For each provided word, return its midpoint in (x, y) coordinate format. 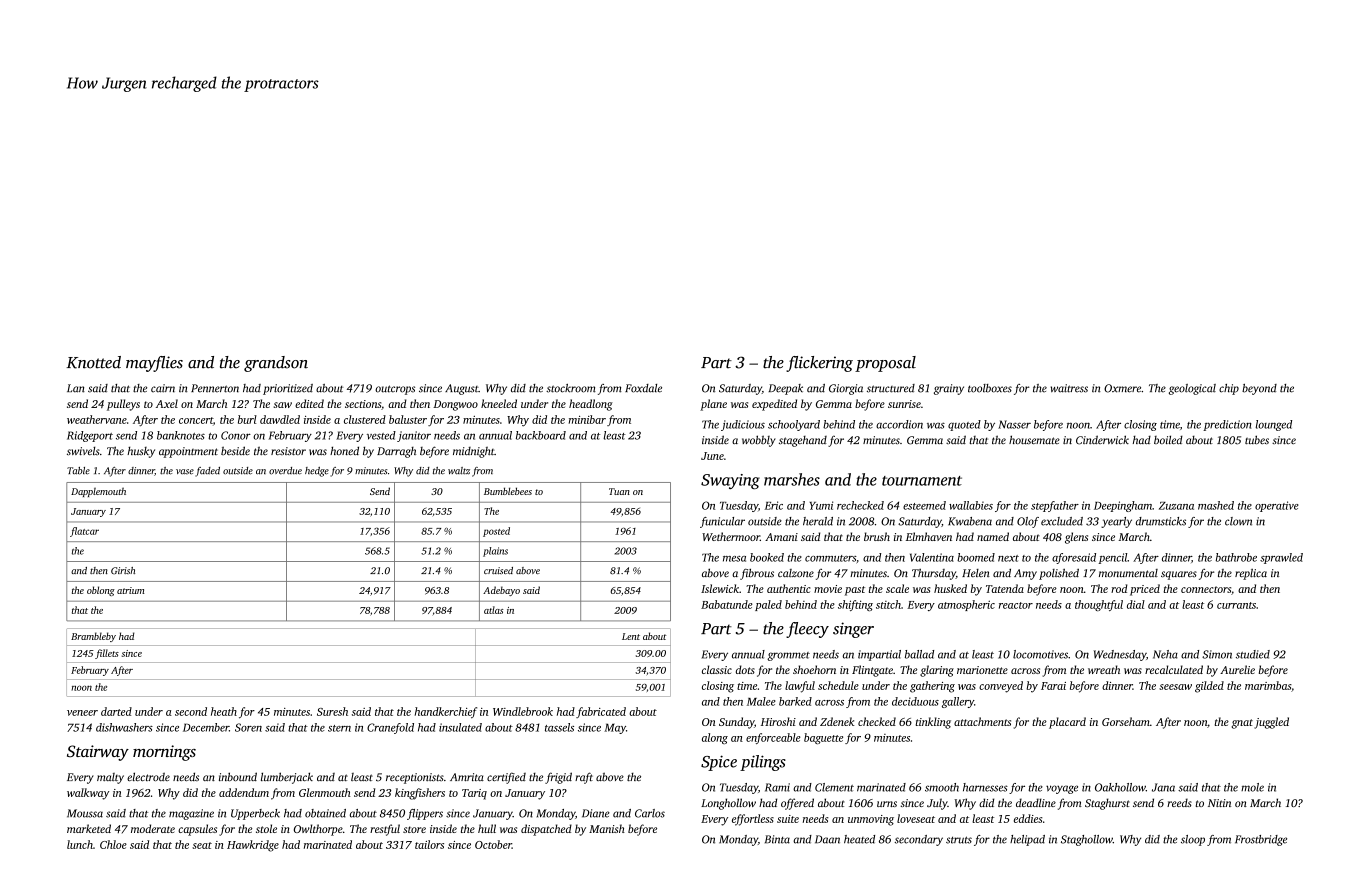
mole (1252, 787)
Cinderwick (1102, 440)
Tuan (619, 491)
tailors (429, 844)
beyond (1259, 389)
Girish (123, 570)
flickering (819, 364)
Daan (827, 839)
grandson (276, 364)
